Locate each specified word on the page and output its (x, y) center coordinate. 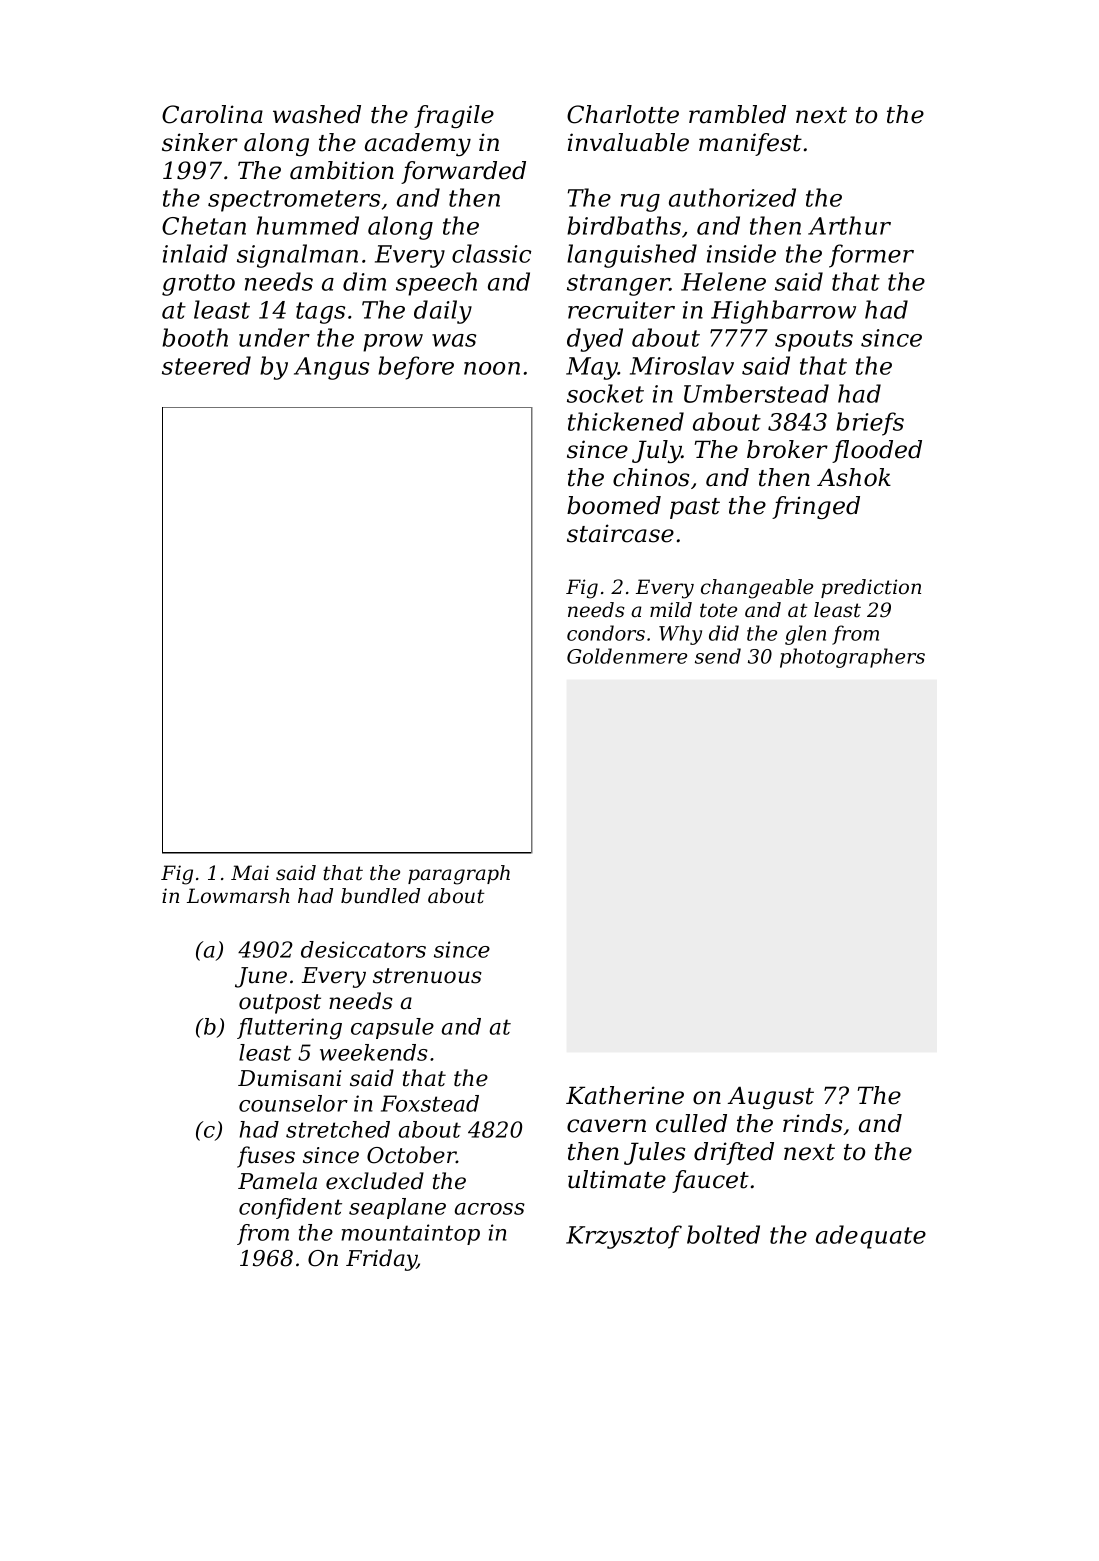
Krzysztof (624, 1237)
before (416, 368)
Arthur (849, 225)
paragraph (459, 875)
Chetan (204, 225)
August (771, 1097)
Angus (331, 368)
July (657, 451)
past (695, 508)
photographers (852, 658)
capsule (392, 1028)
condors (606, 633)
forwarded (463, 172)
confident (290, 1208)
